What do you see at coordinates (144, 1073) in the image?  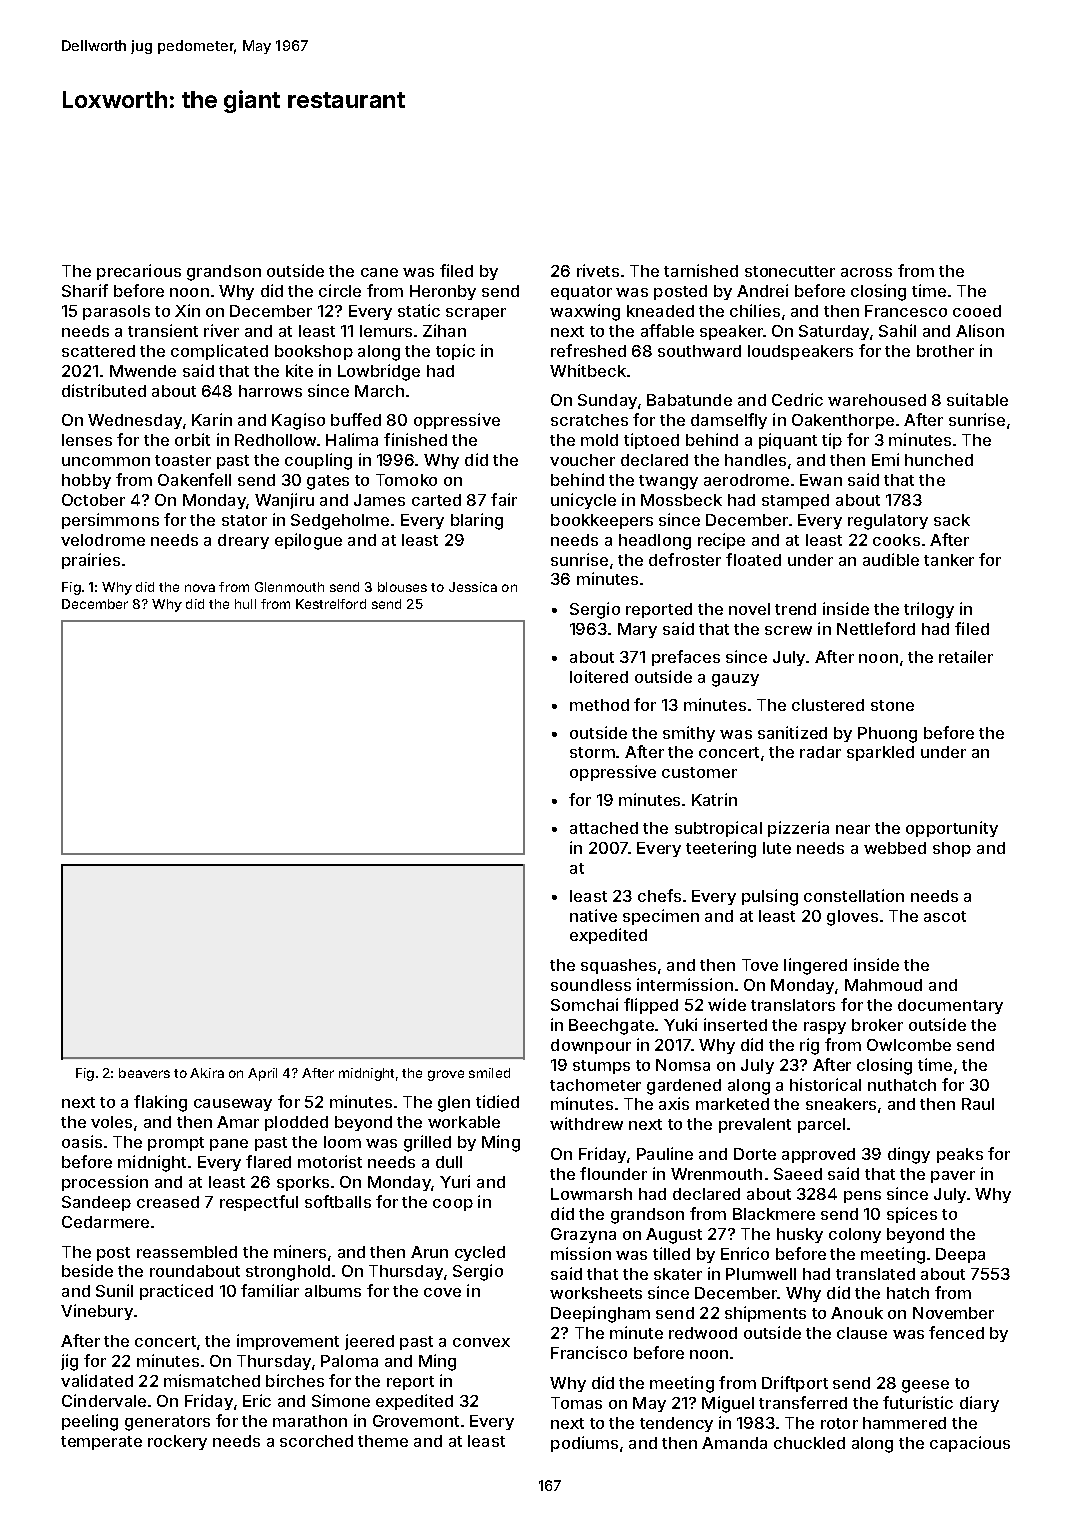 I see `beavers` at bounding box center [144, 1073].
